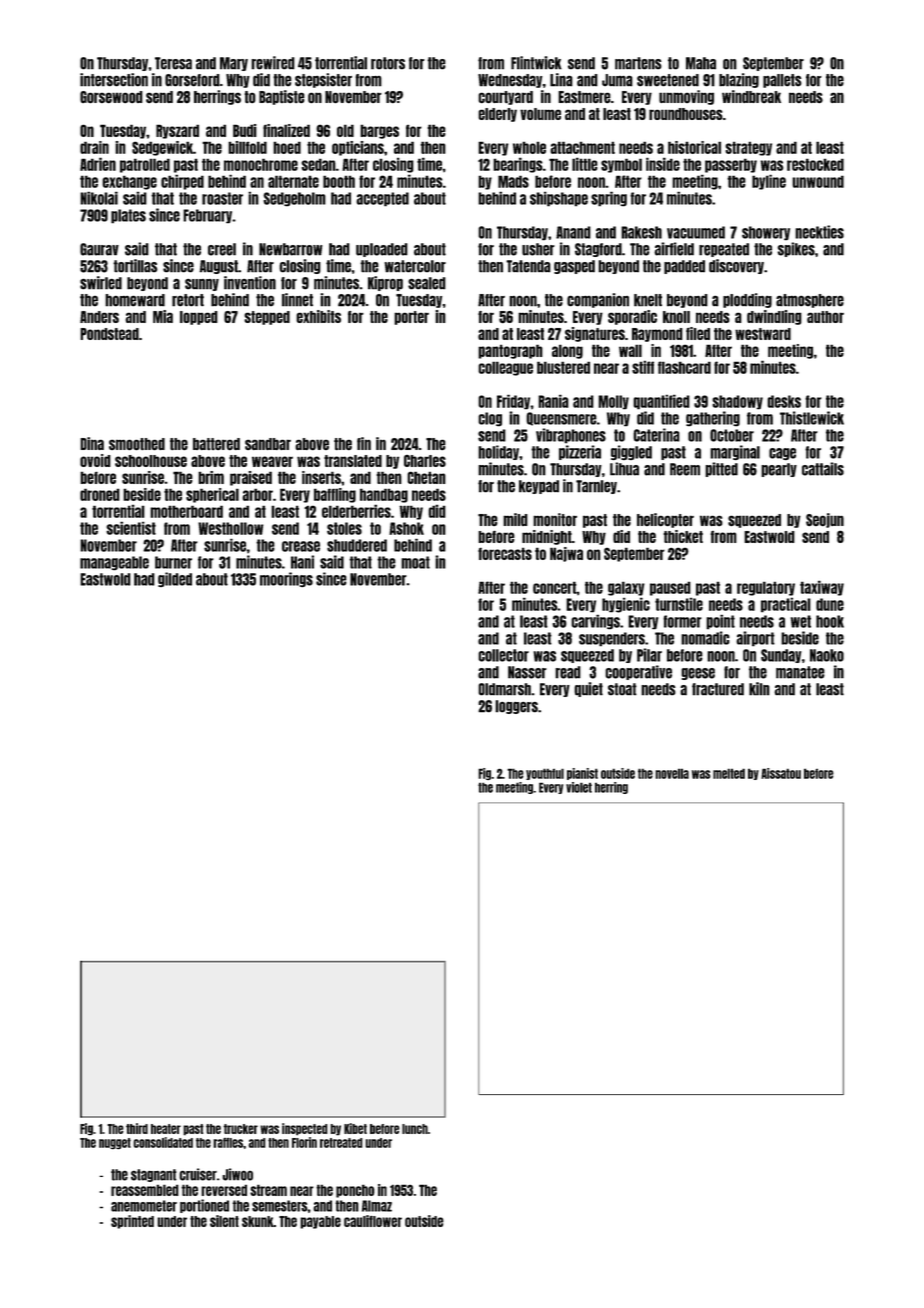  What do you see at coordinates (173, 63) in the page?
I see `Teresa` at bounding box center [173, 63].
